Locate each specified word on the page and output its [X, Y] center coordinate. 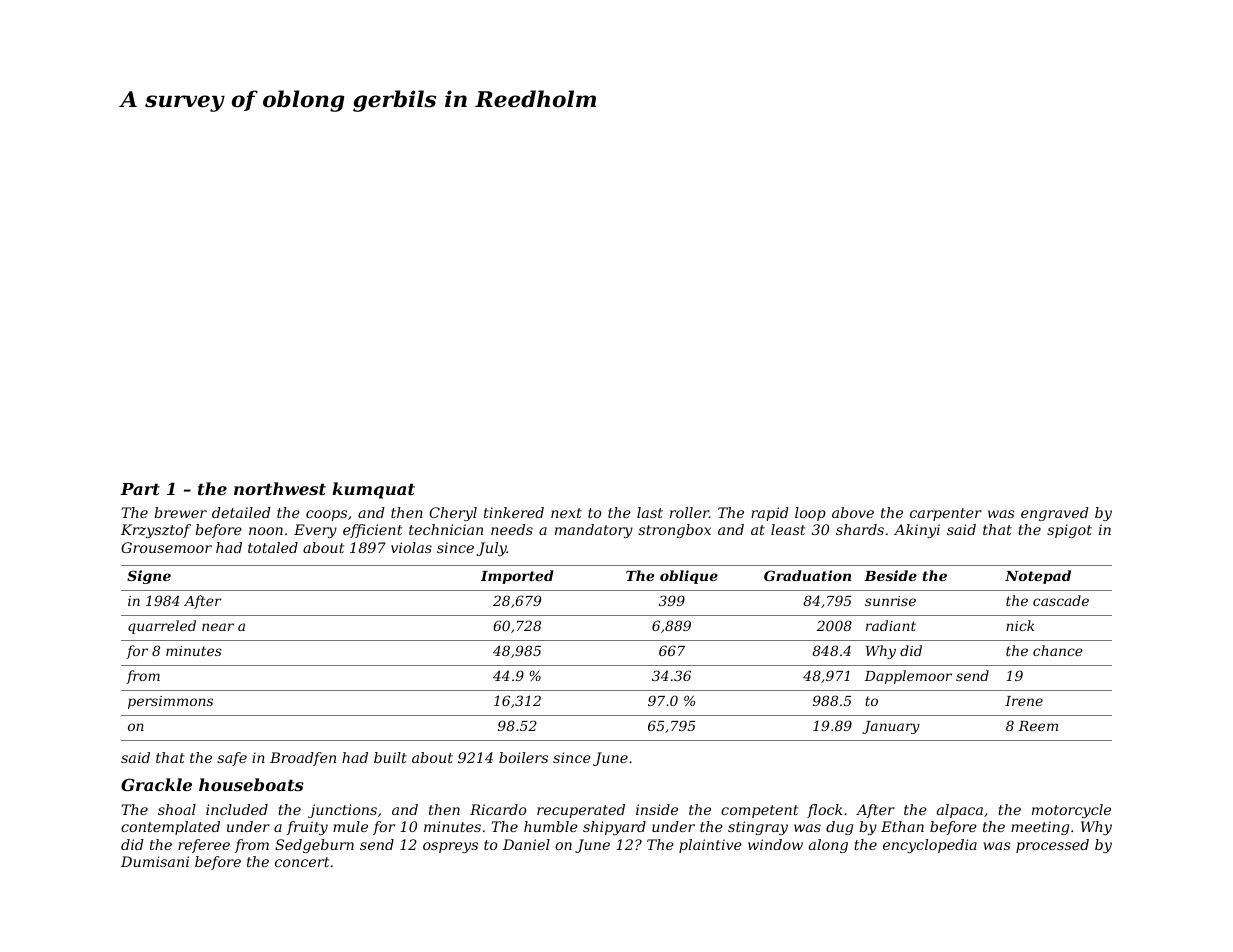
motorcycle [1071, 811]
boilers [523, 757]
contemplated [170, 828]
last [650, 512]
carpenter [946, 514]
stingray [758, 828]
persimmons [170, 702]
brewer [180, 512]
